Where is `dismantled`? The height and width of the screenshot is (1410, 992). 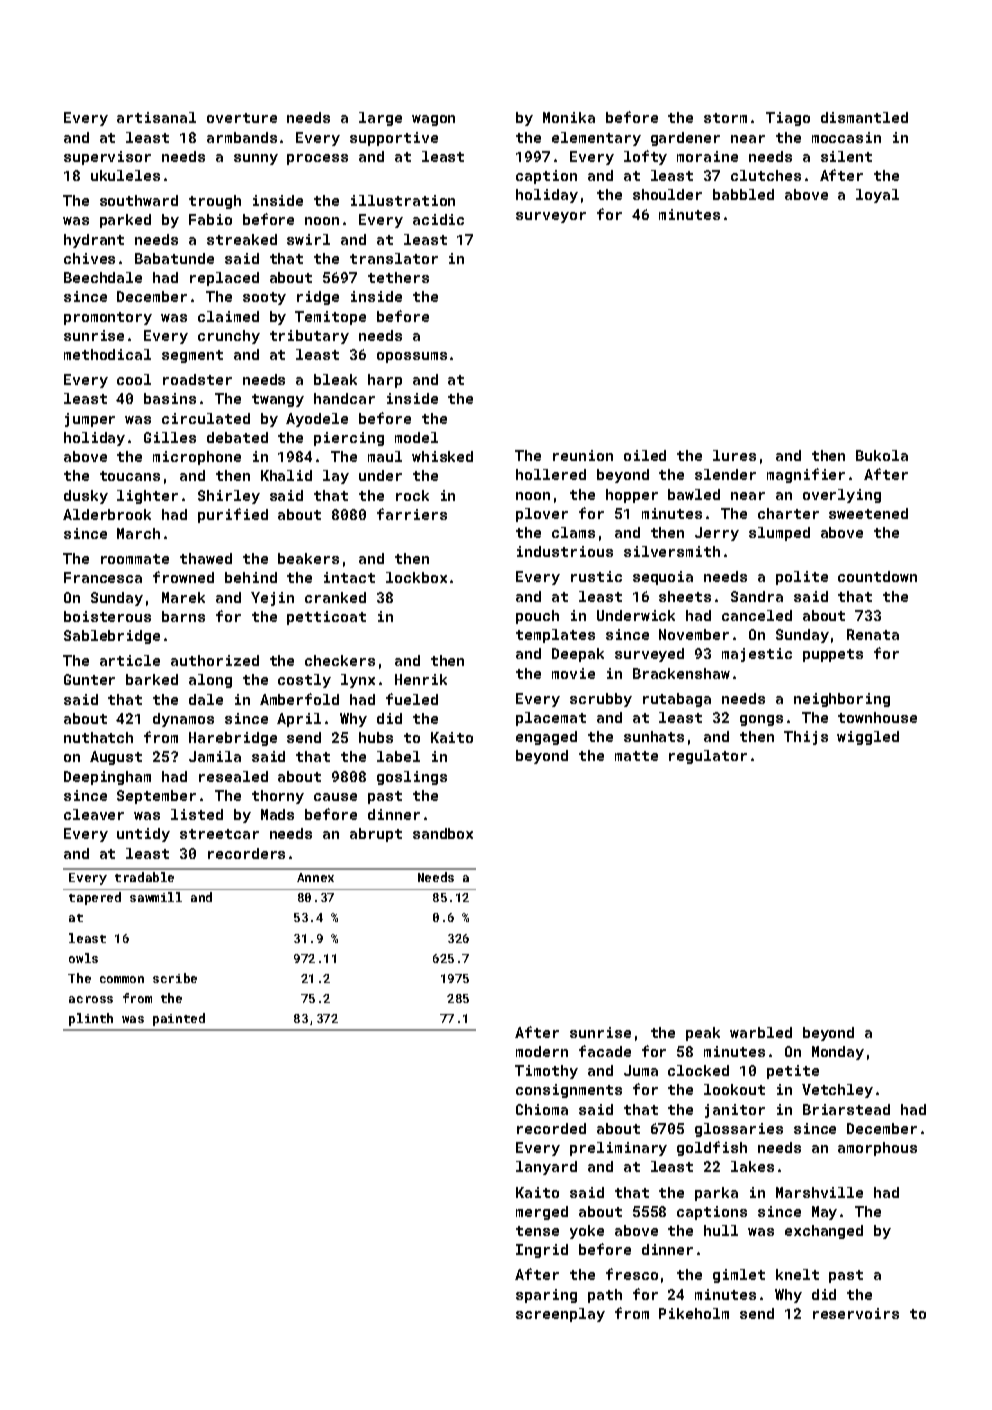
dismantled is located at coordinates (864, 117).
